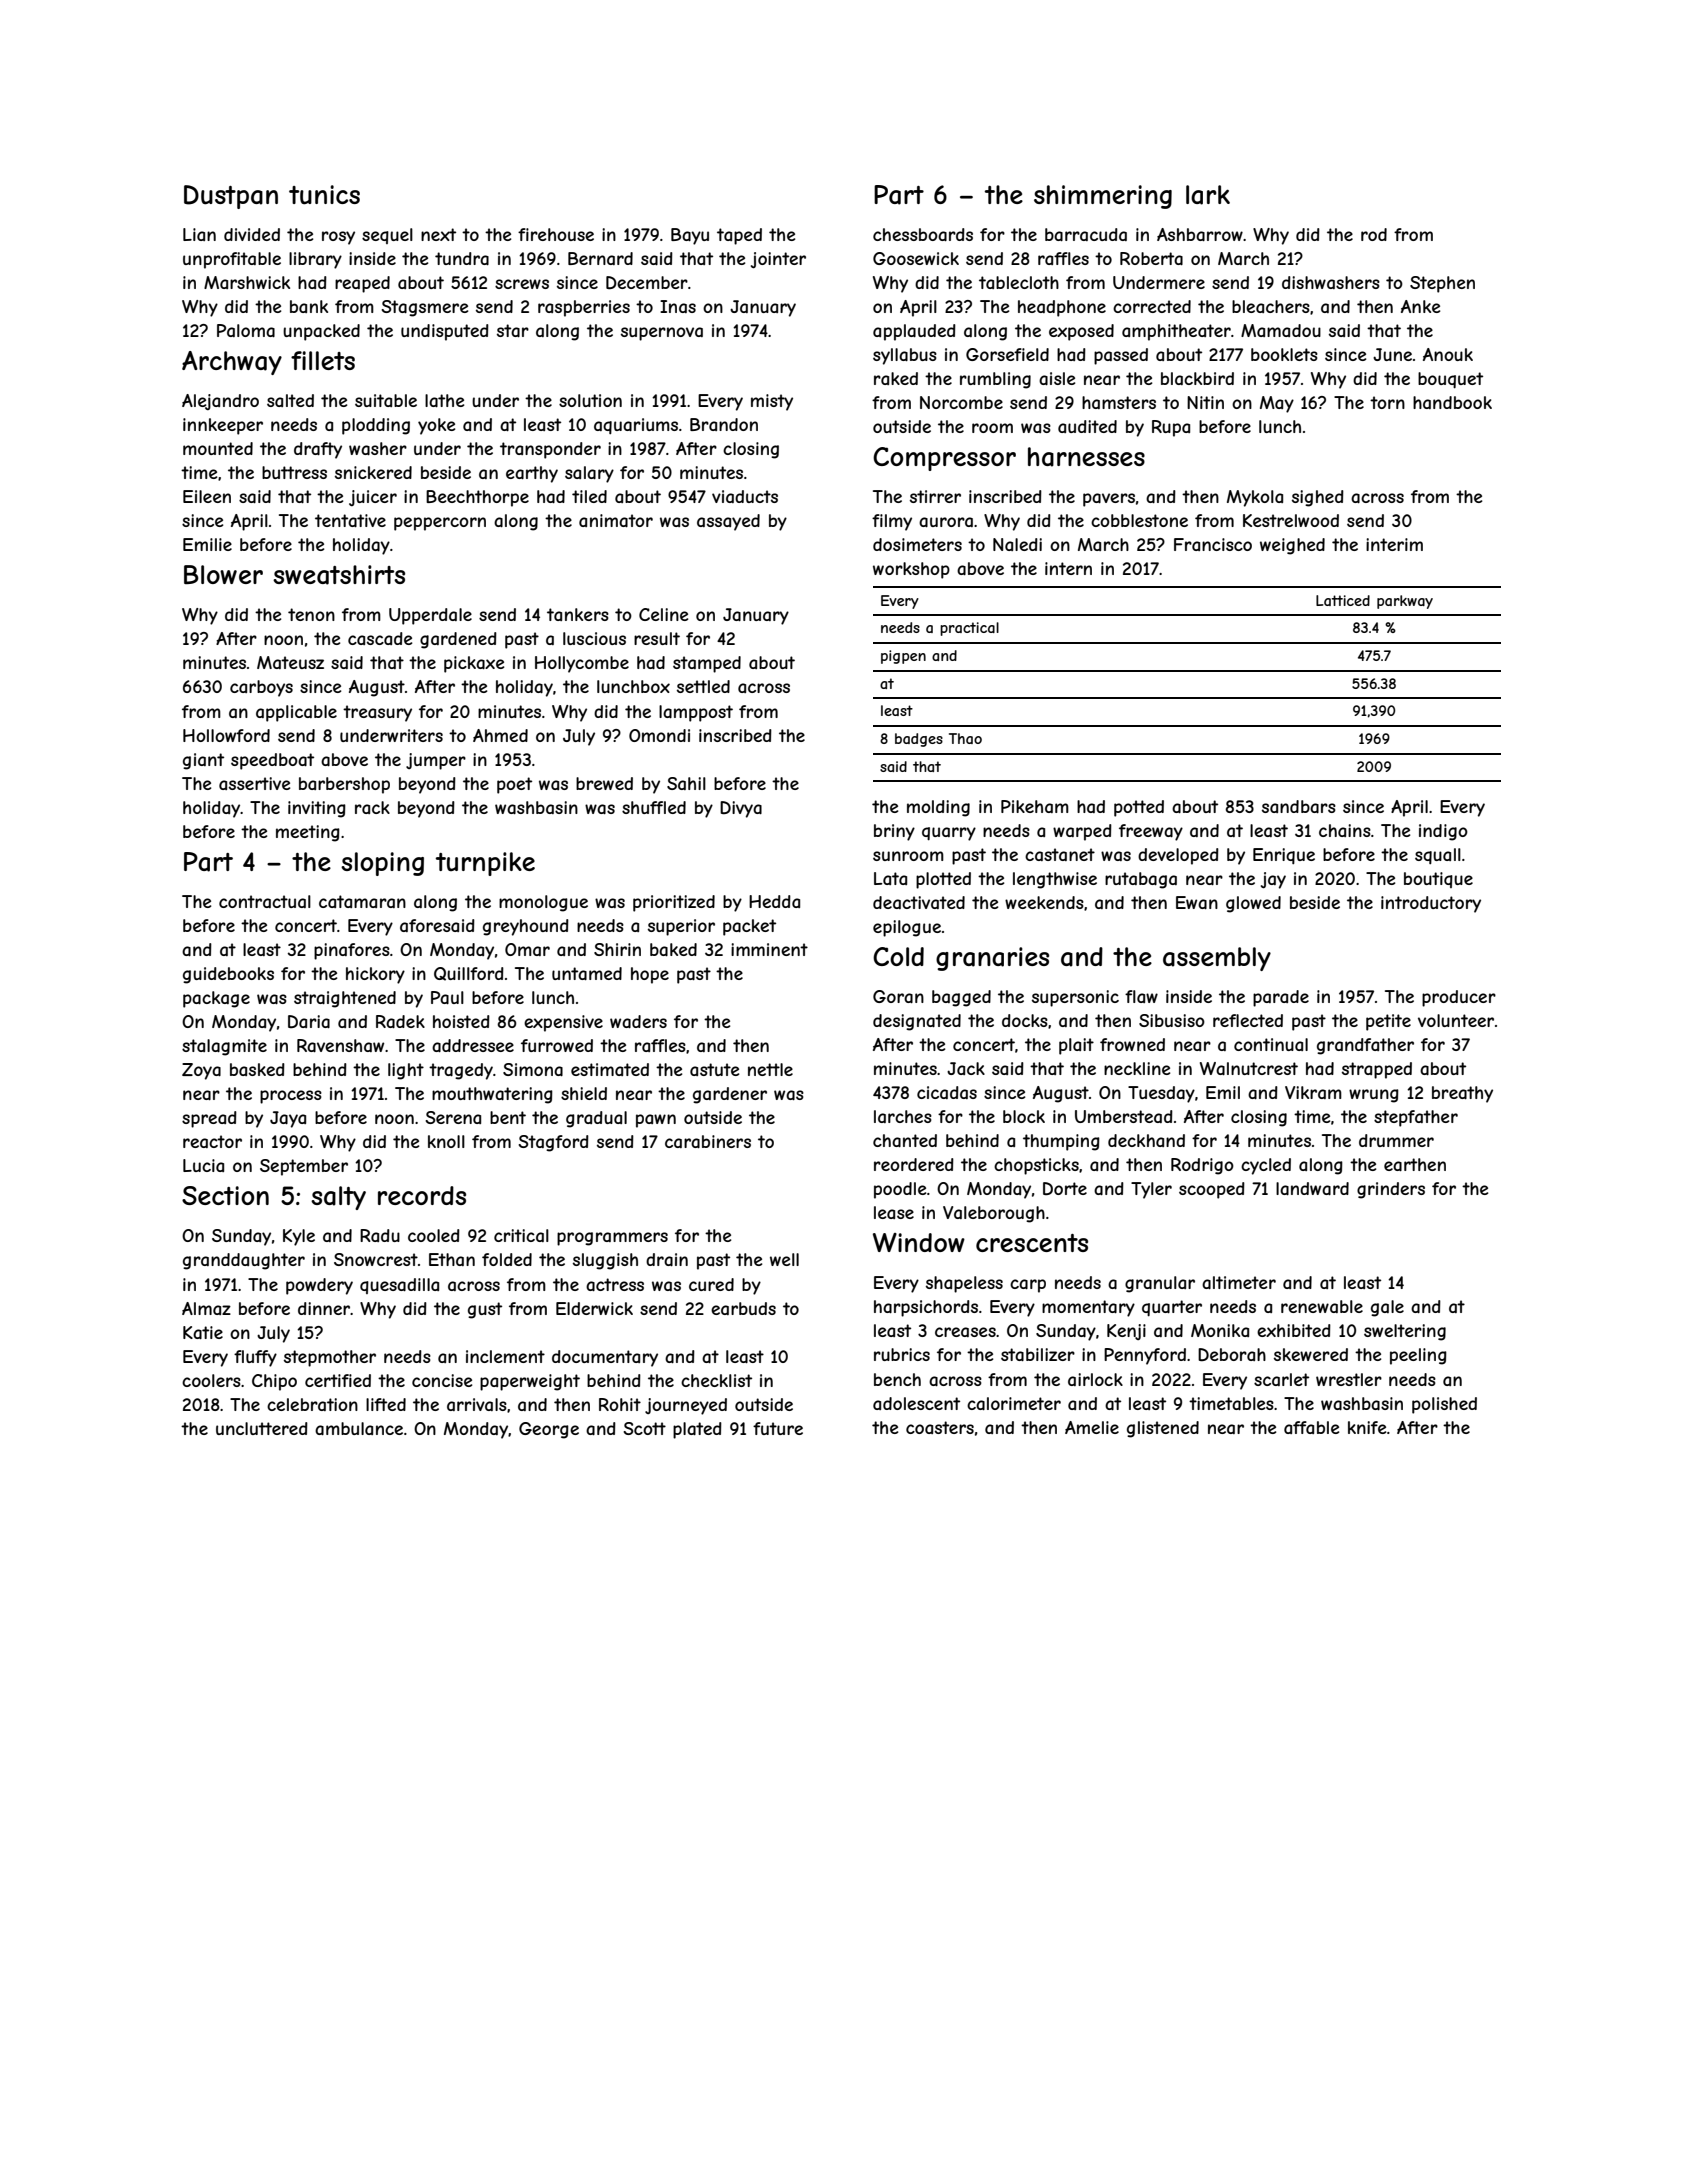 The image size is (1683, 2178). Describe the element at coordinates (743, 1308) in the page. I see `earbuds` at that location.
